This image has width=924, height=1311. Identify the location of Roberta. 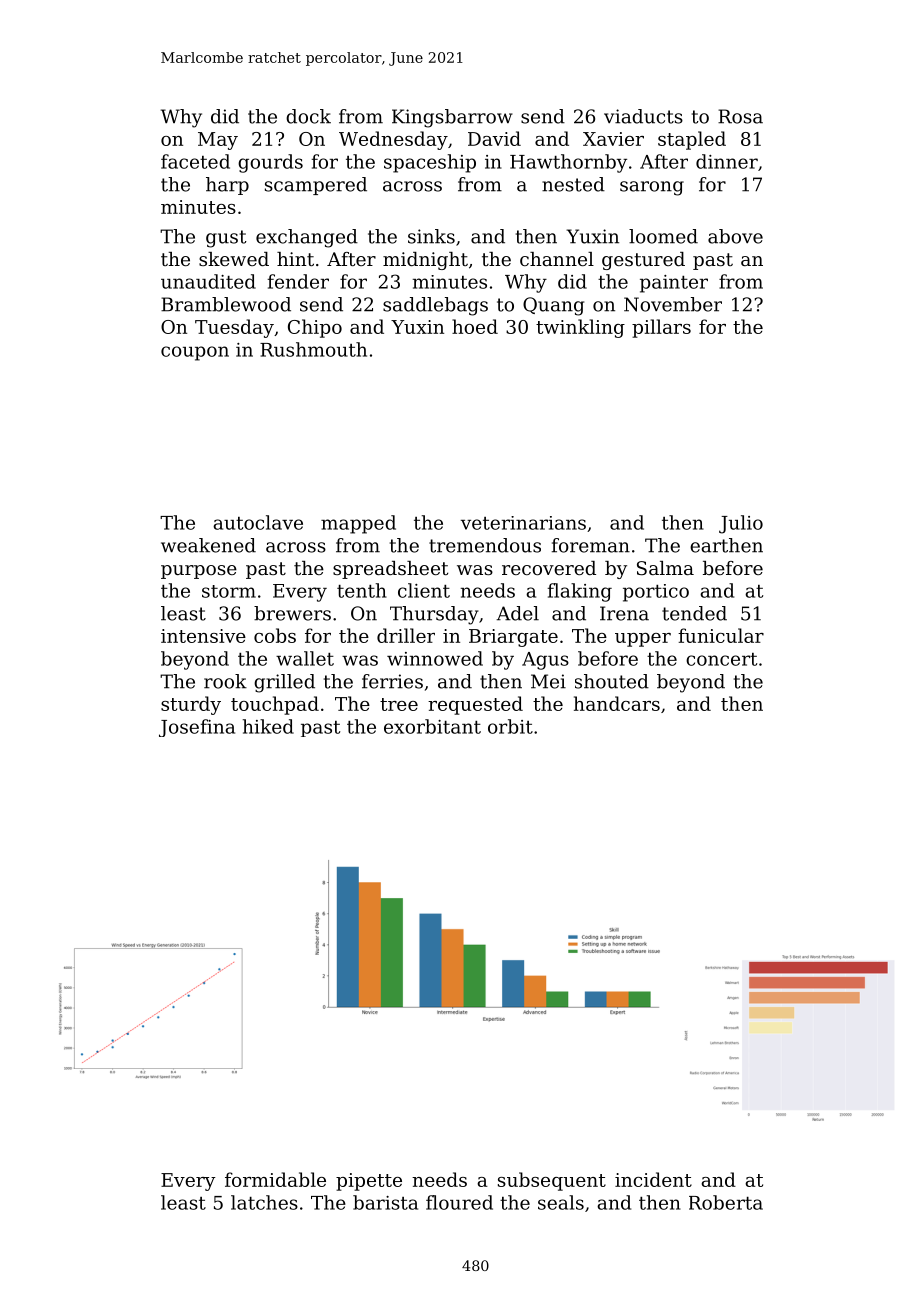
(726, 1202).
